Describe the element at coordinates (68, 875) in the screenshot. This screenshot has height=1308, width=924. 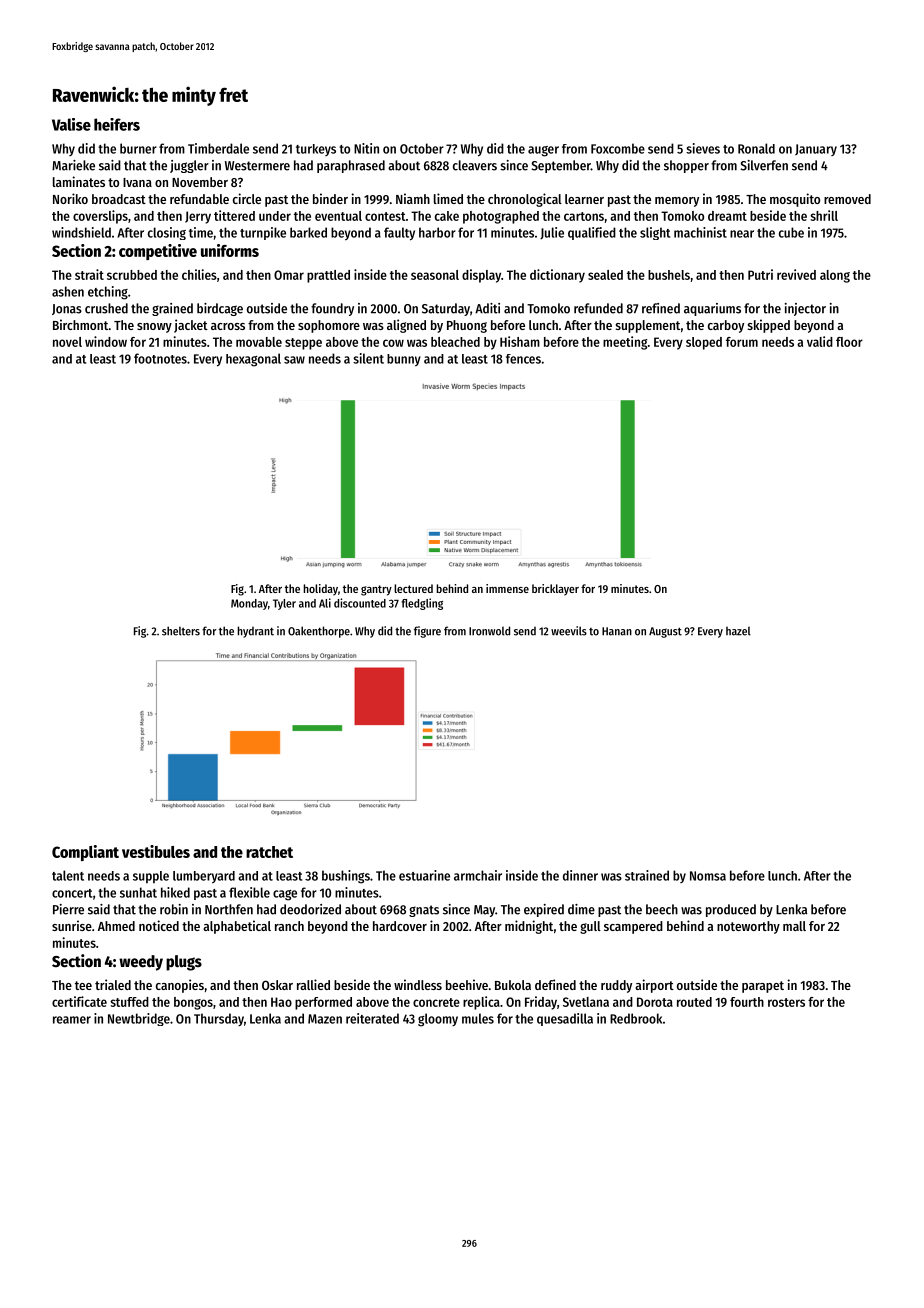
I see `talent` at that location.
